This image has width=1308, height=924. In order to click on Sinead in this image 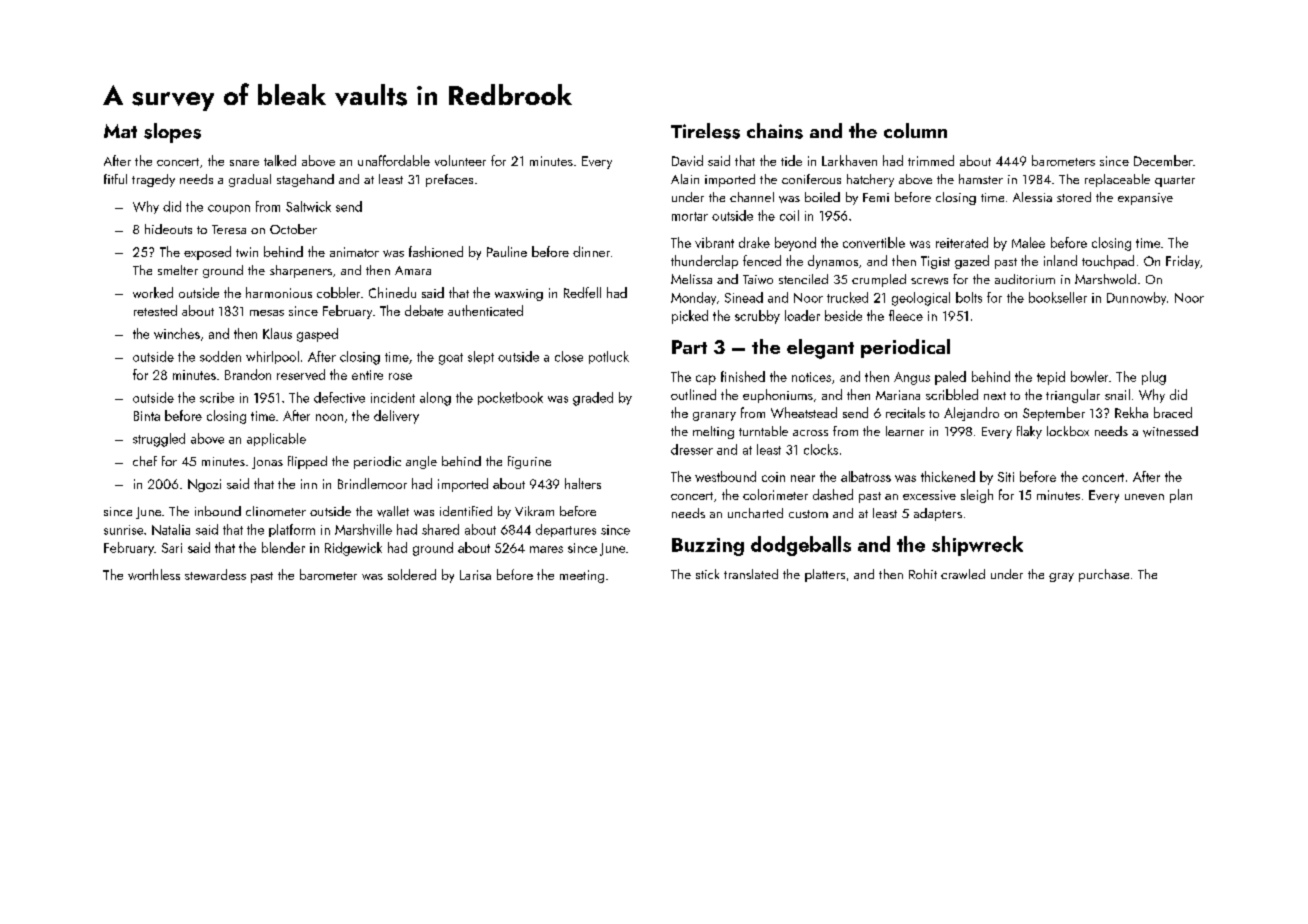, I will do `click(744, 297)`.
